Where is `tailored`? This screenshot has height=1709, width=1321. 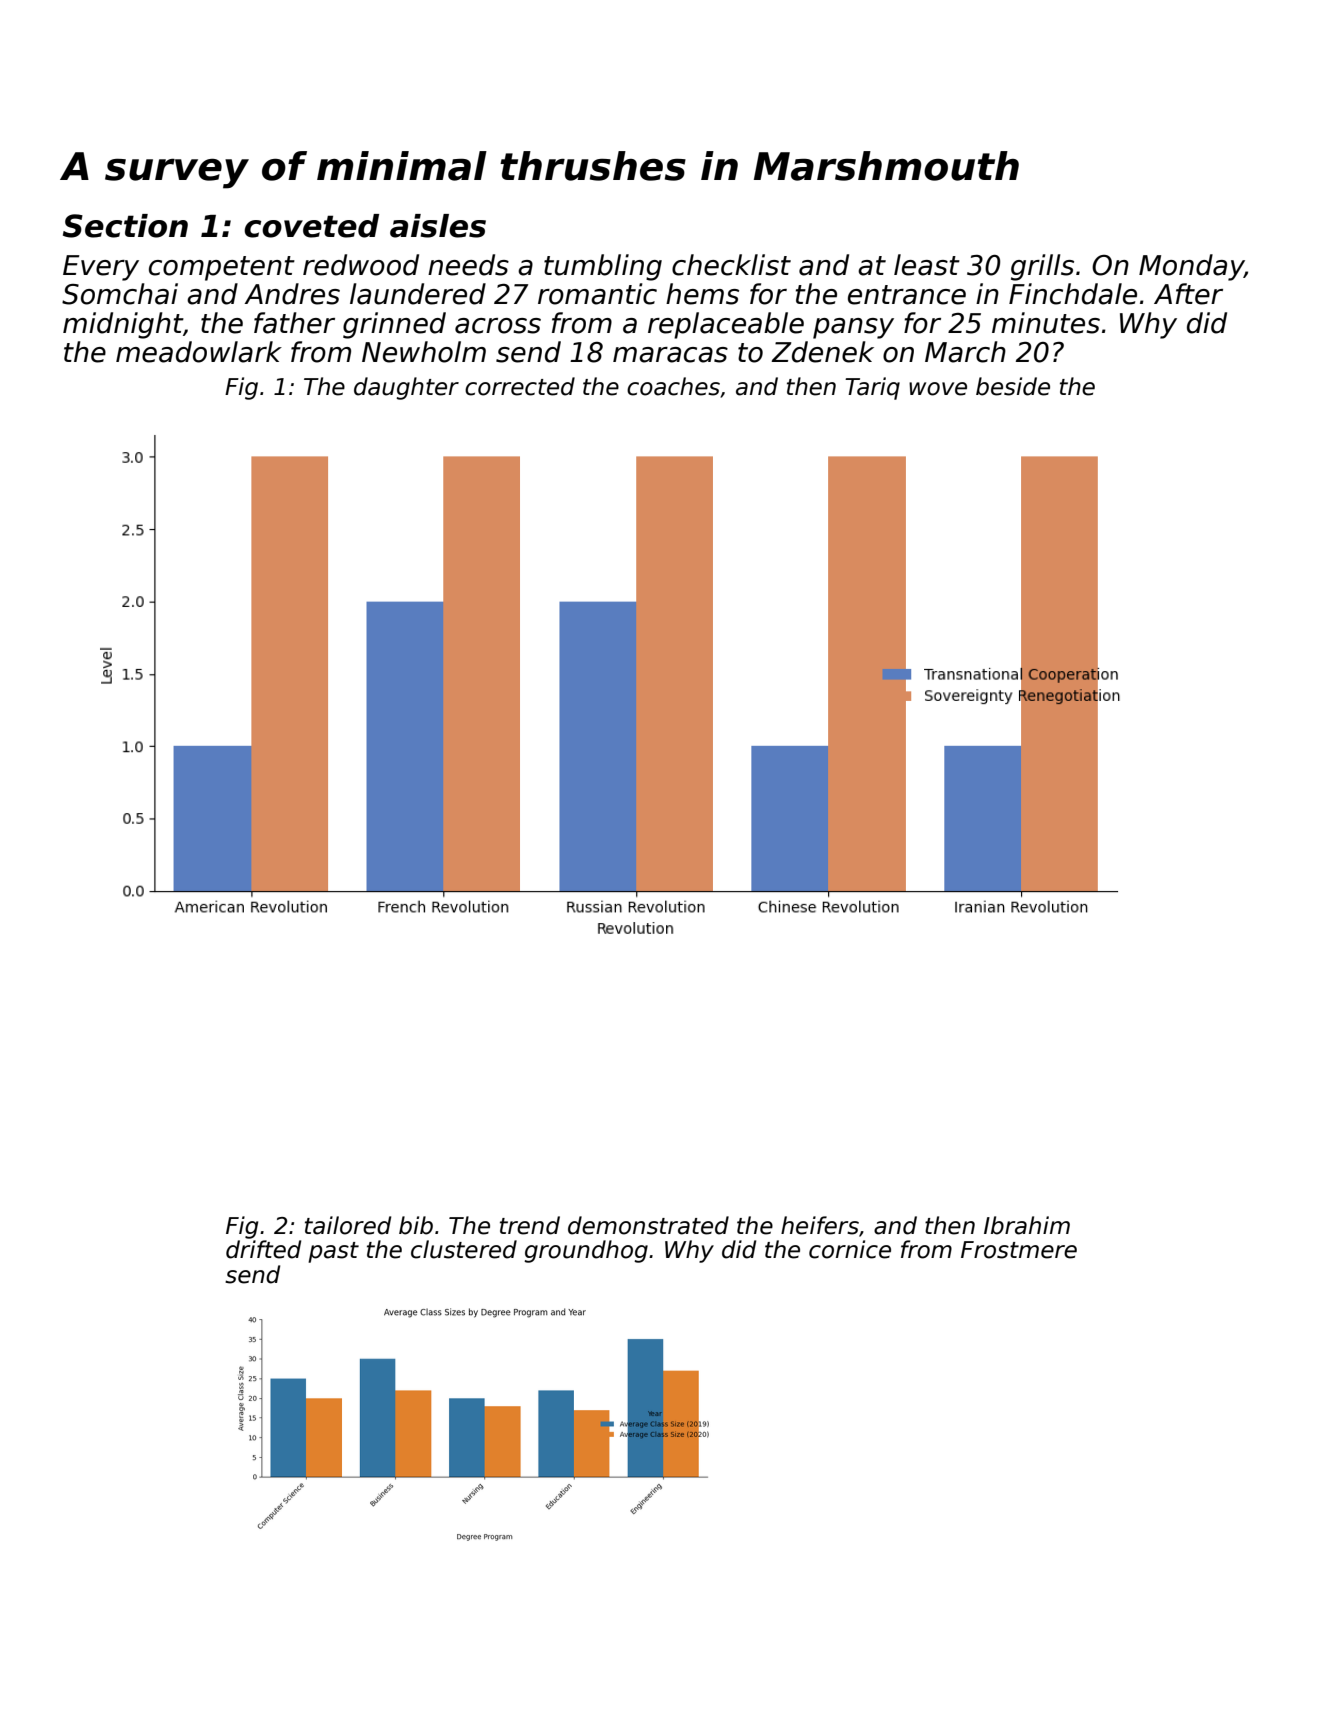 tailored is located at coordinates (348, 1225).
